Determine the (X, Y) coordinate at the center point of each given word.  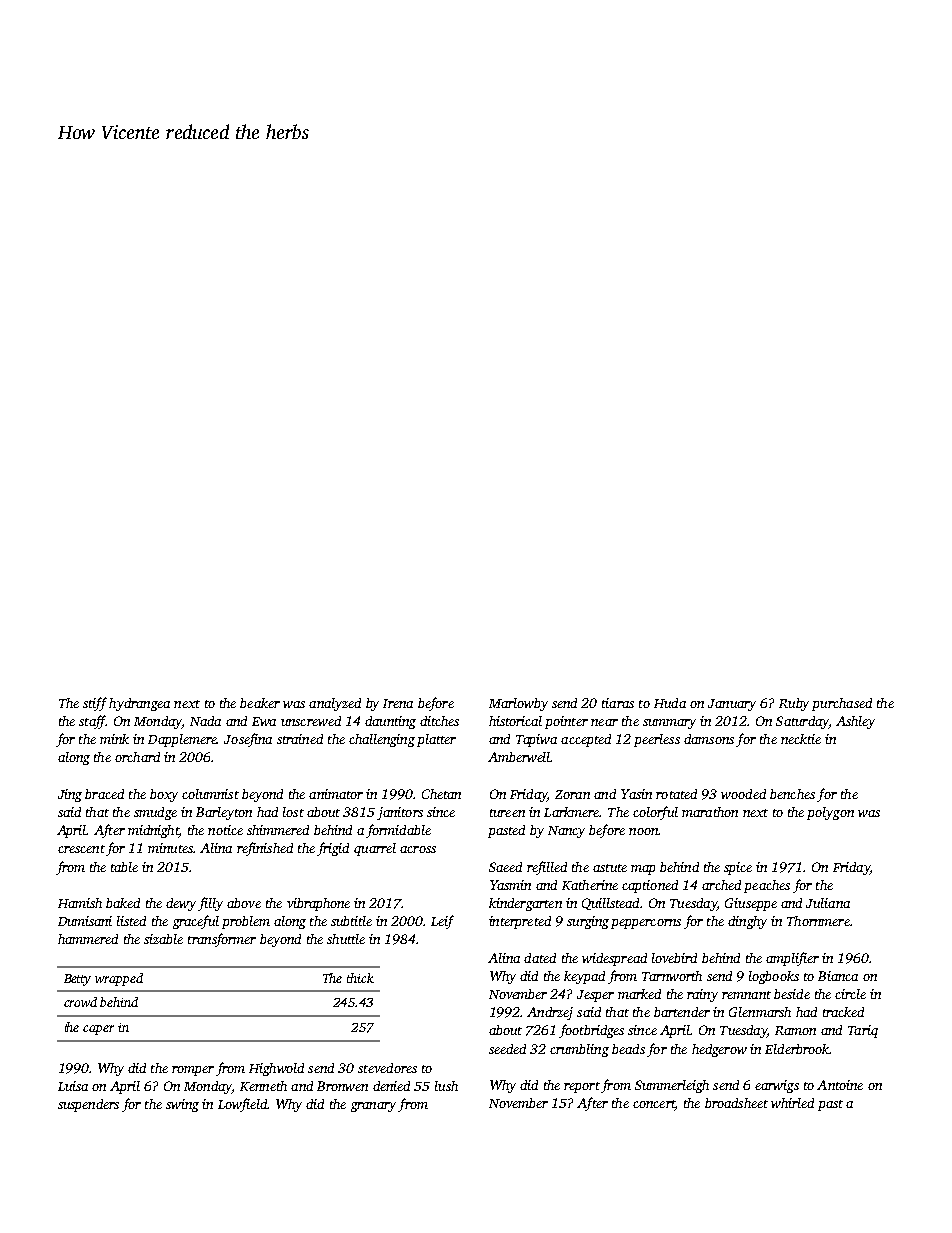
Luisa (73, 1086)
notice (225, 830)
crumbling (579, 1050)
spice (738, 868)
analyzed (335, 704)
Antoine (840, 1085)
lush (446, 1086)
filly (210, 904)
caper (98, 1030)
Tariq (863, 1031)
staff (92, 722)
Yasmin (510, 885)
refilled (547, 868)
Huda (670, 703)
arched (721, 885)
